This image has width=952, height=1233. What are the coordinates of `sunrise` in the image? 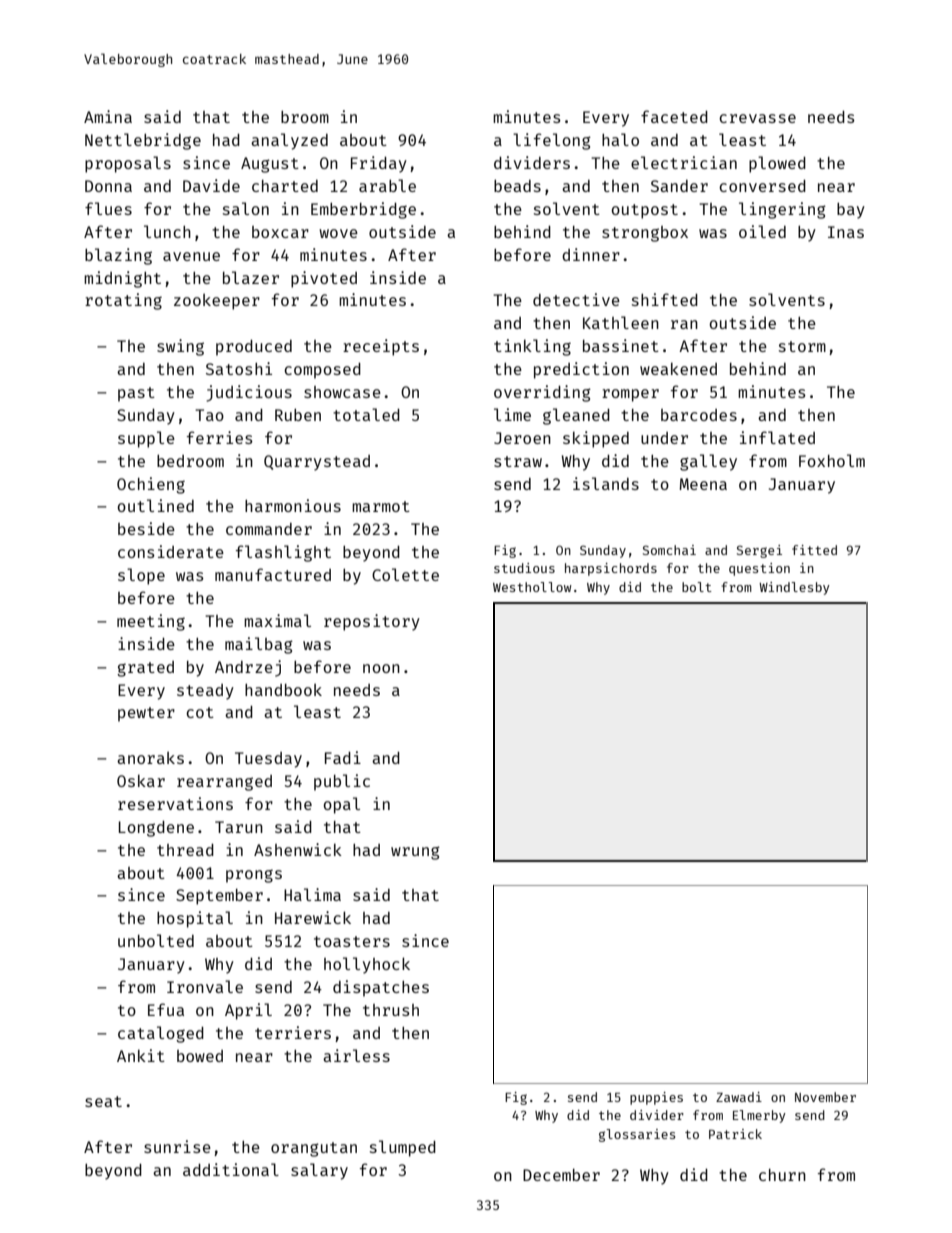 It's located at (177, 1146).
